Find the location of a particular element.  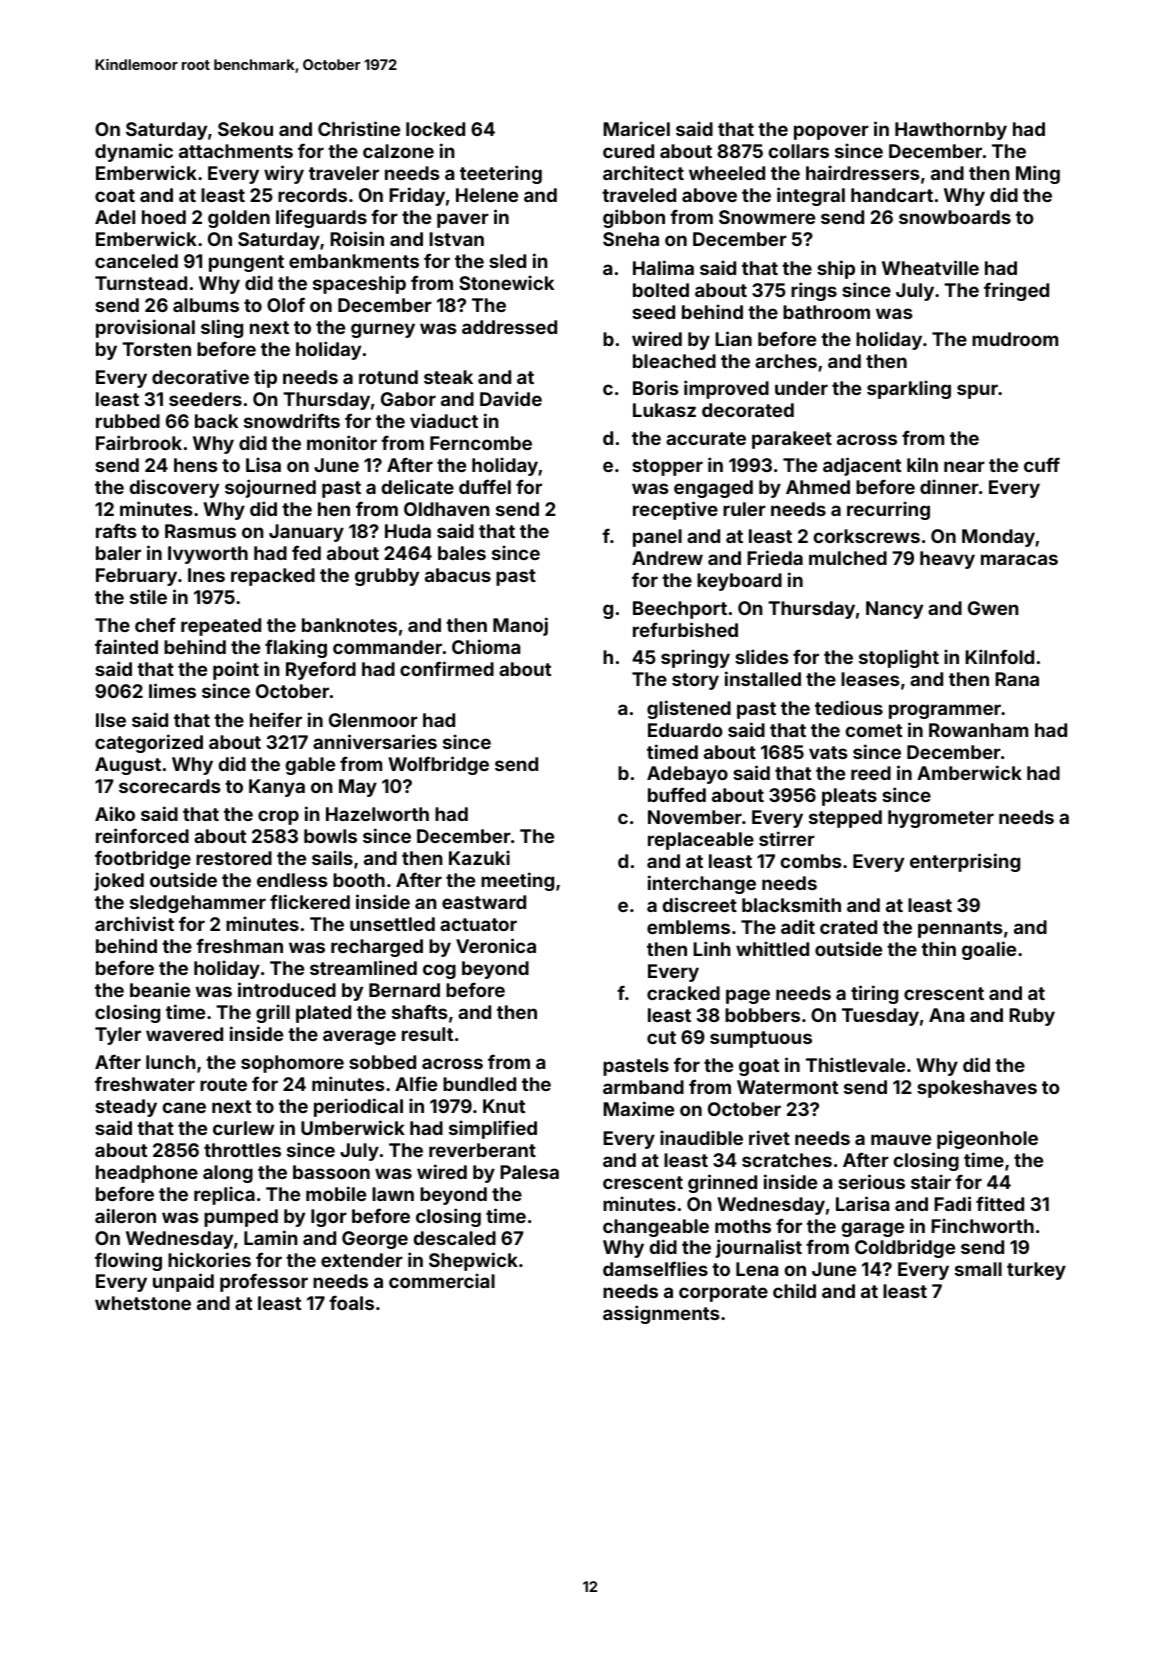

aileron is located at coordinates (125, 1215).
